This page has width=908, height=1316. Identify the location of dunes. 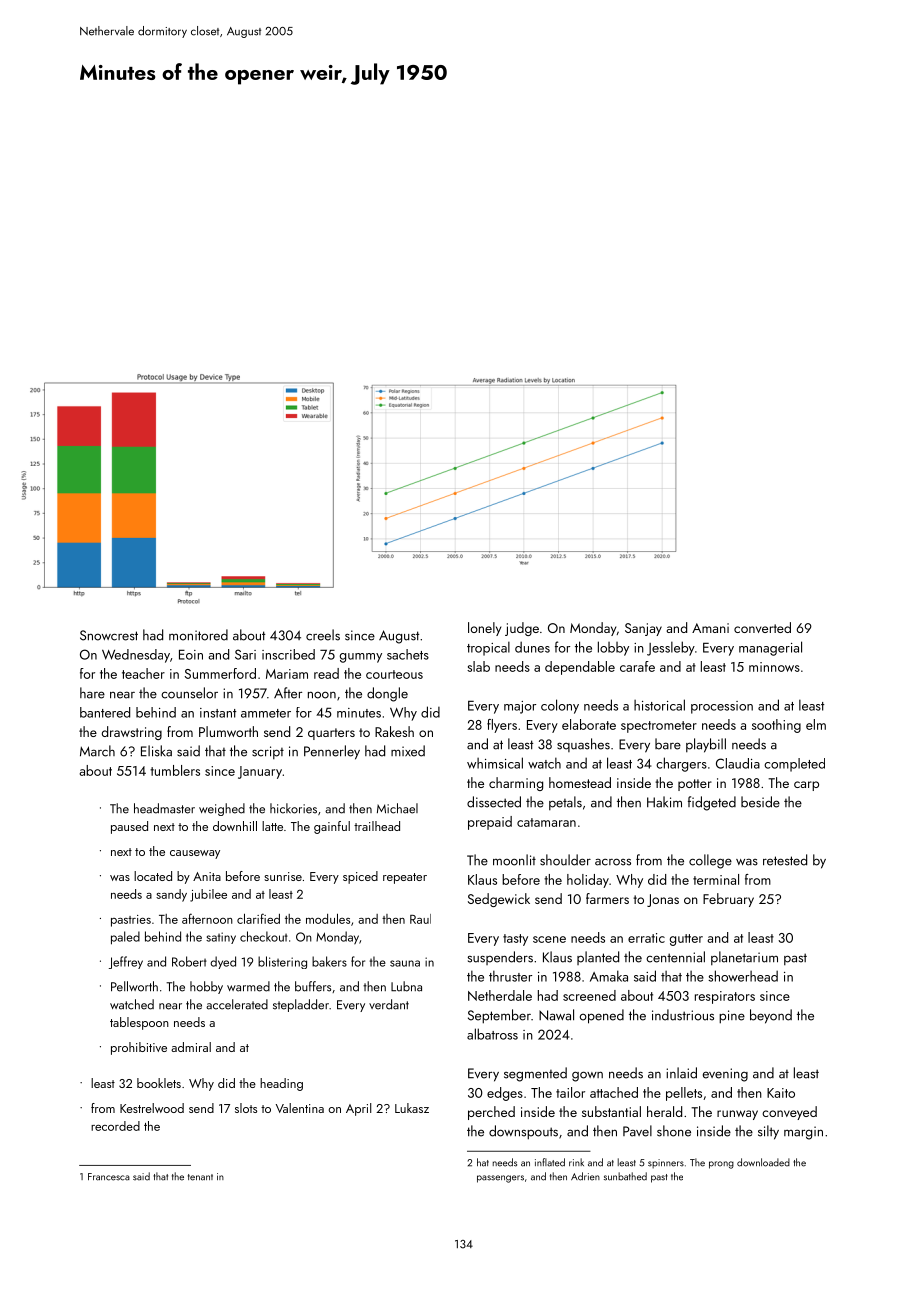
(532, 647).
